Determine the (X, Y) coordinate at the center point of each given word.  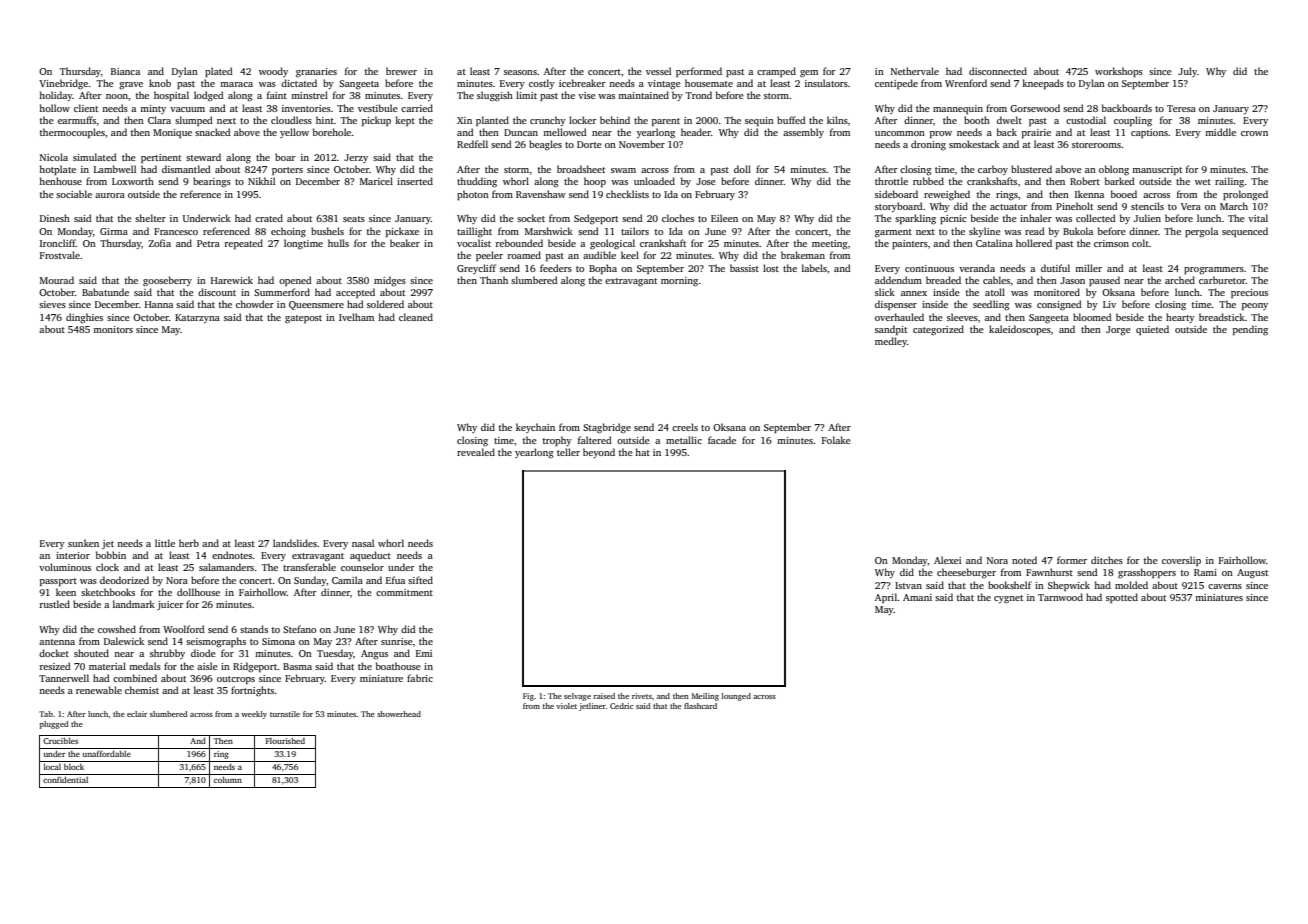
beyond (599, 453)
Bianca (125, 71)
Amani (917, 597)
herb (189, 543)
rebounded (519, 243)
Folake (836, 440)
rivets (642, 696)
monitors (113, 329)
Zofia (159, 243)
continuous (929, 268)
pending (1250, 330)
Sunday (310, 581)
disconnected (998, 71)
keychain (535, 428)
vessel (658, 71)
